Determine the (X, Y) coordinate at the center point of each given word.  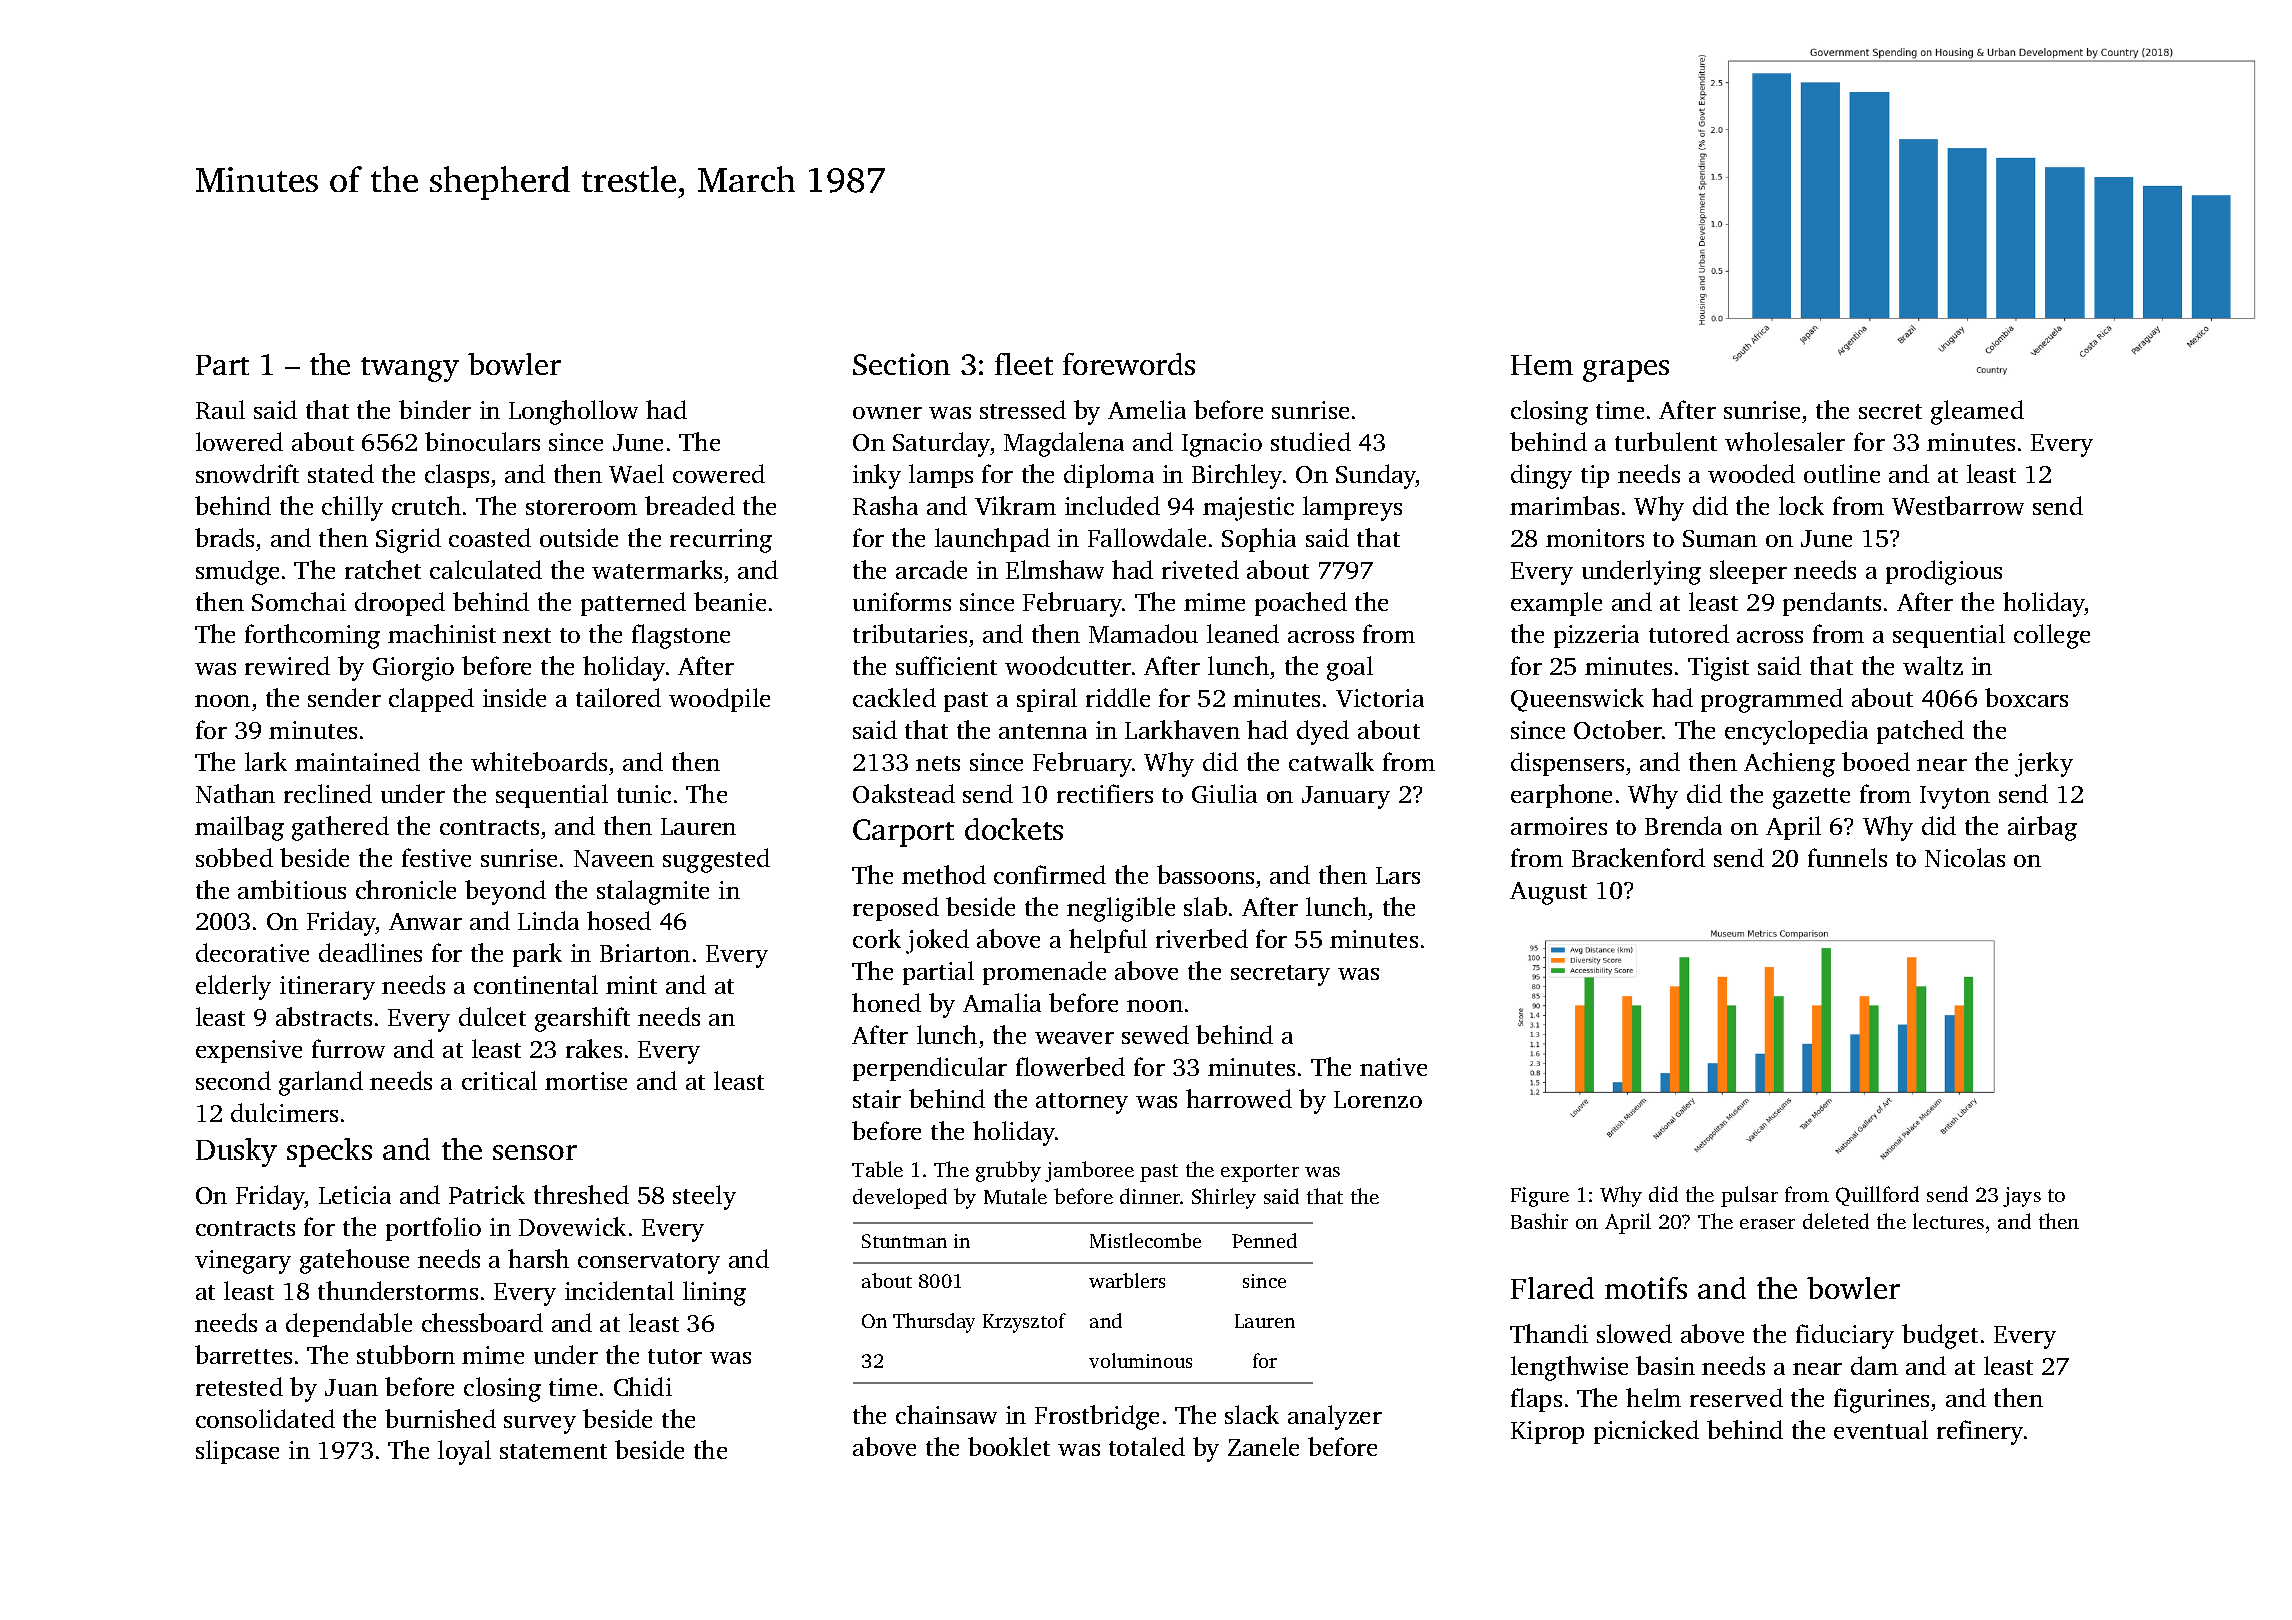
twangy (410, 369)
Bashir (1539, 1221)
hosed (619, 920)
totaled (1147, 1446)
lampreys (1352, 508)
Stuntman (904, 1241)
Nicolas (1965, 857)
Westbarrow (1958, 505)
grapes (1626, 371)
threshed (581, 1194)
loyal (464, 1452)
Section (901, 364)
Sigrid (408, 540)
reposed (896, 909)
